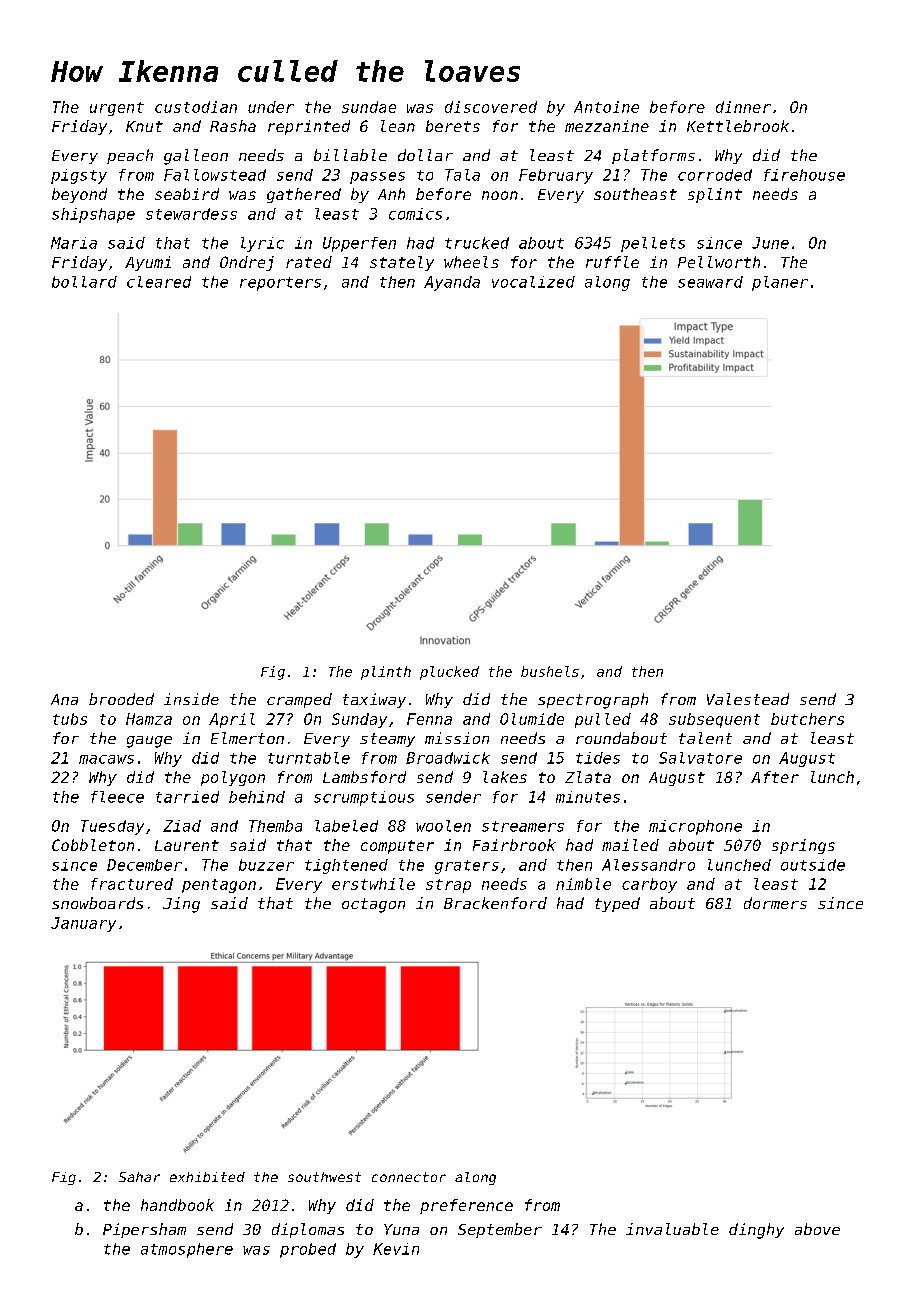 This image has width=924, height=1308. Describe the element at coordinates (207, 1177) in the image. I see `exhibited` at that location.
